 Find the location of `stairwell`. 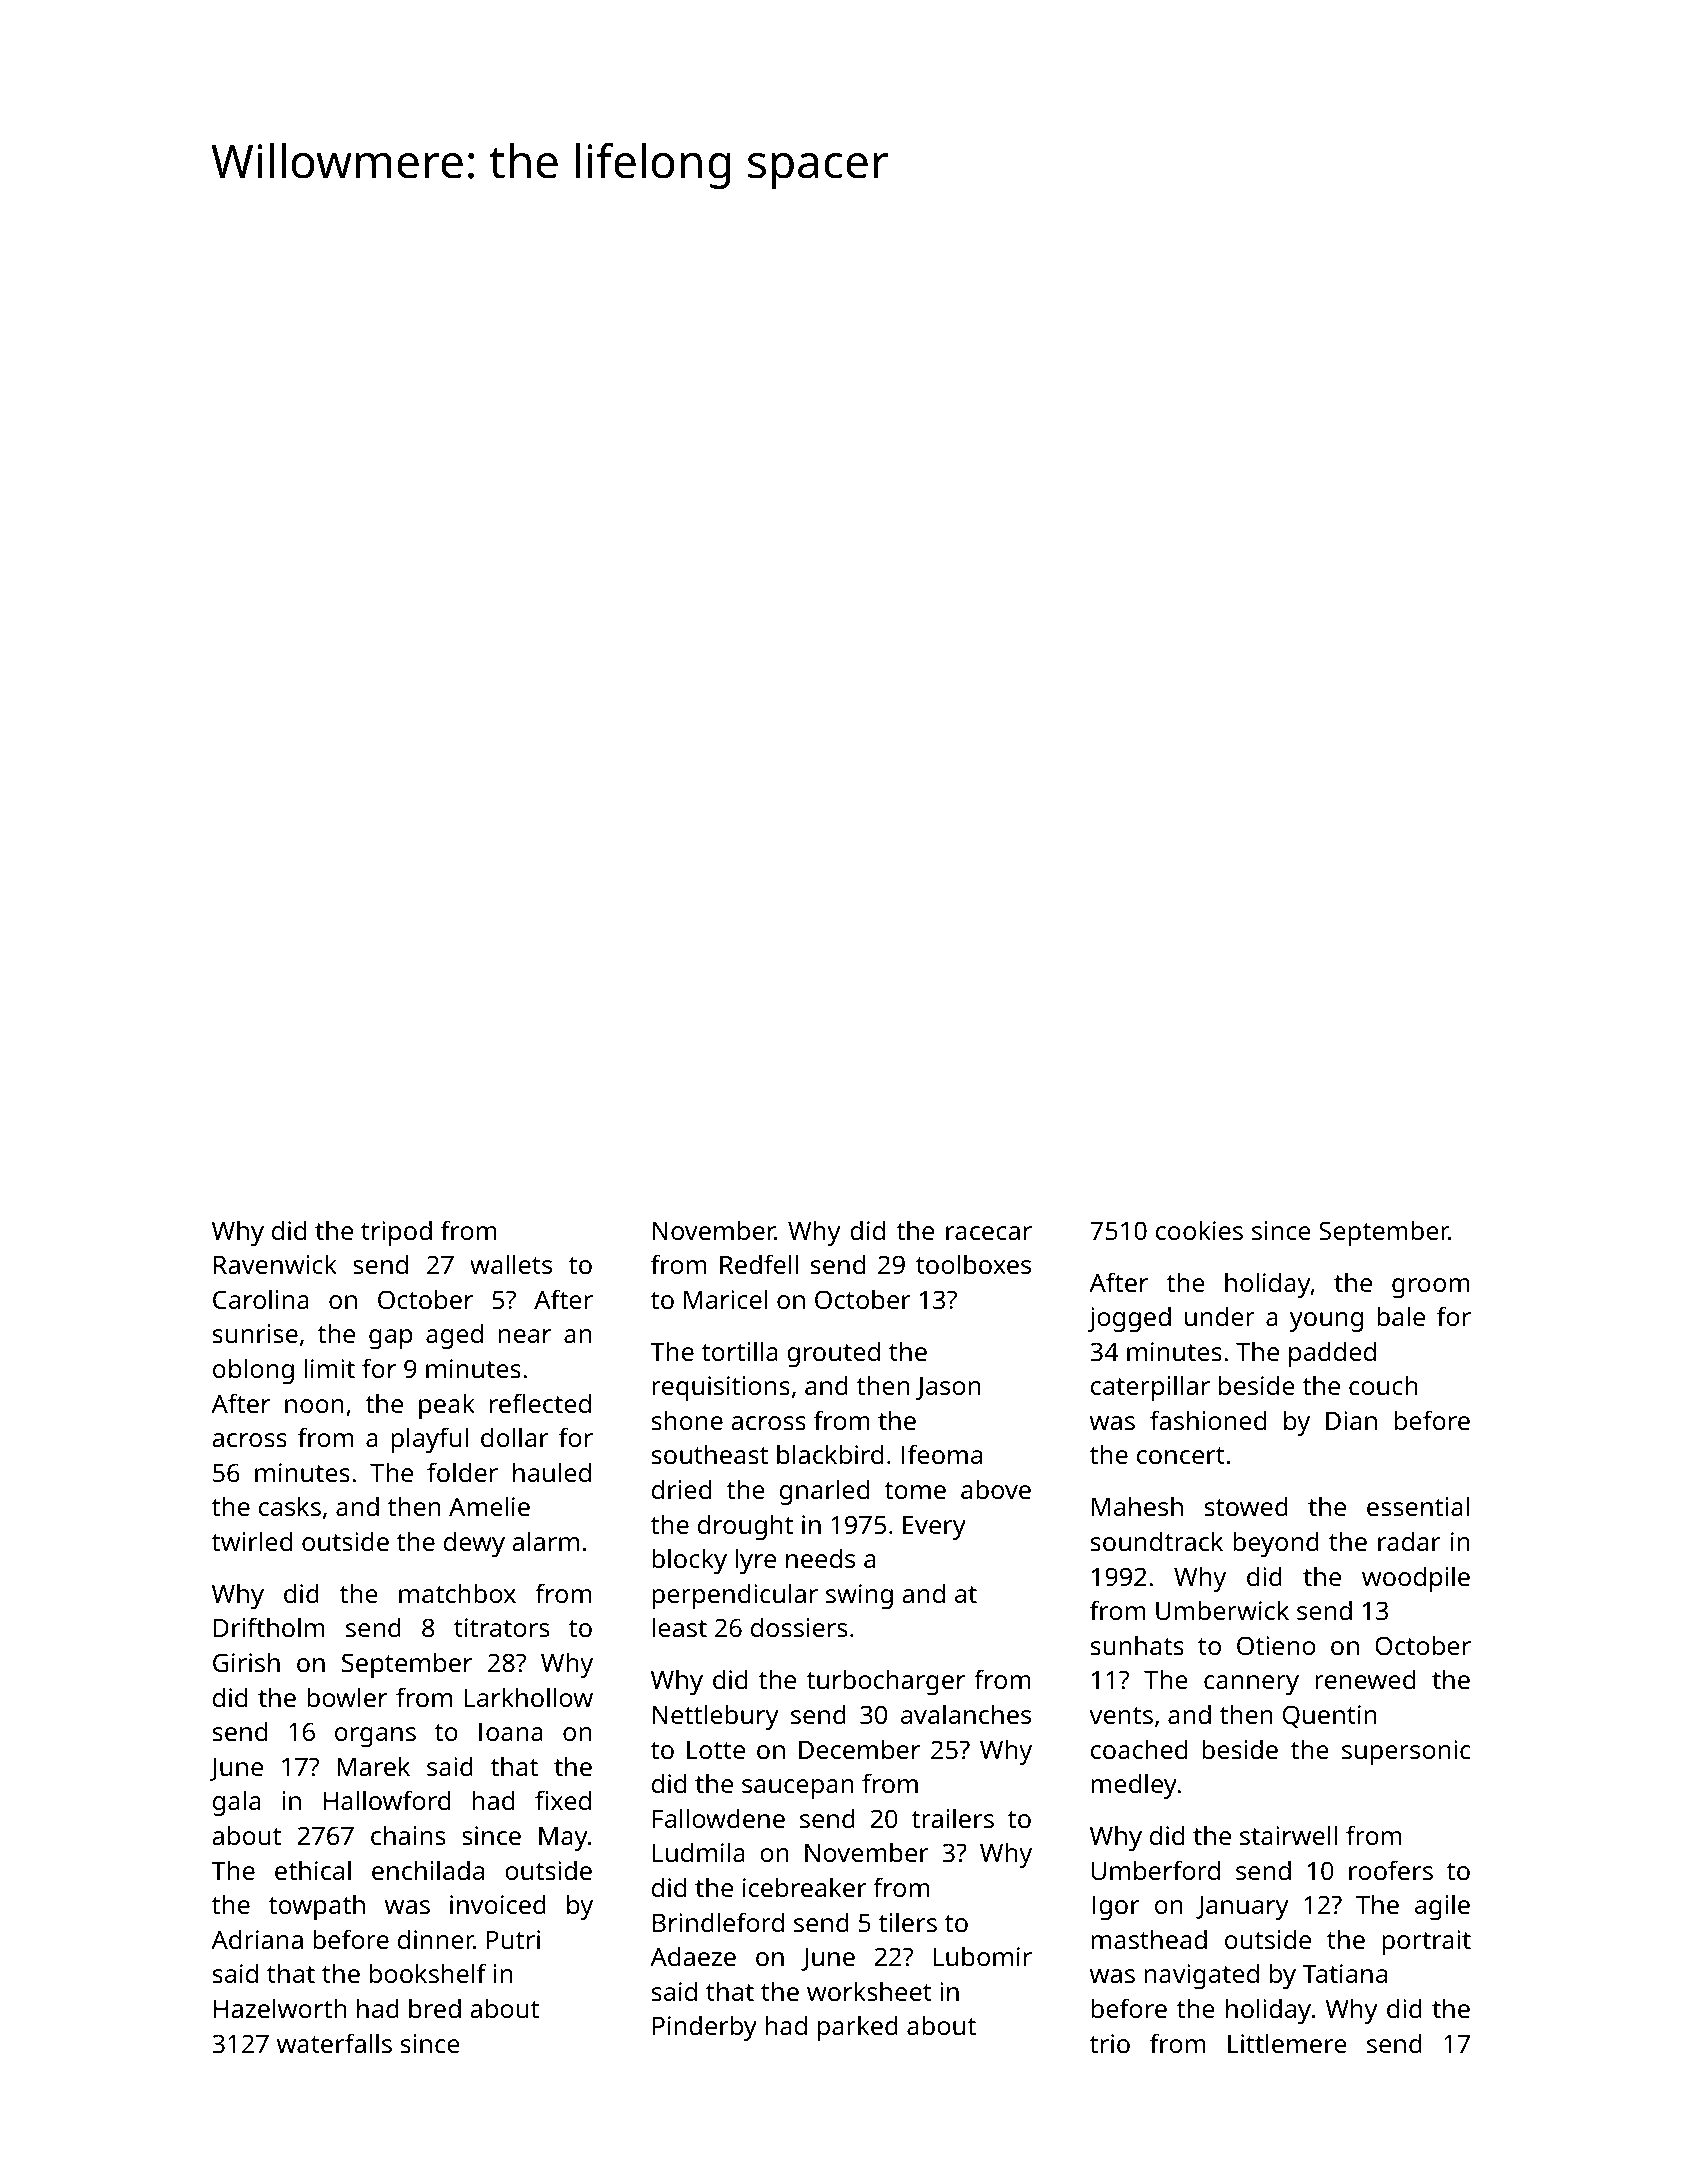

stairwell is located at coordinates (1288, 1835).
